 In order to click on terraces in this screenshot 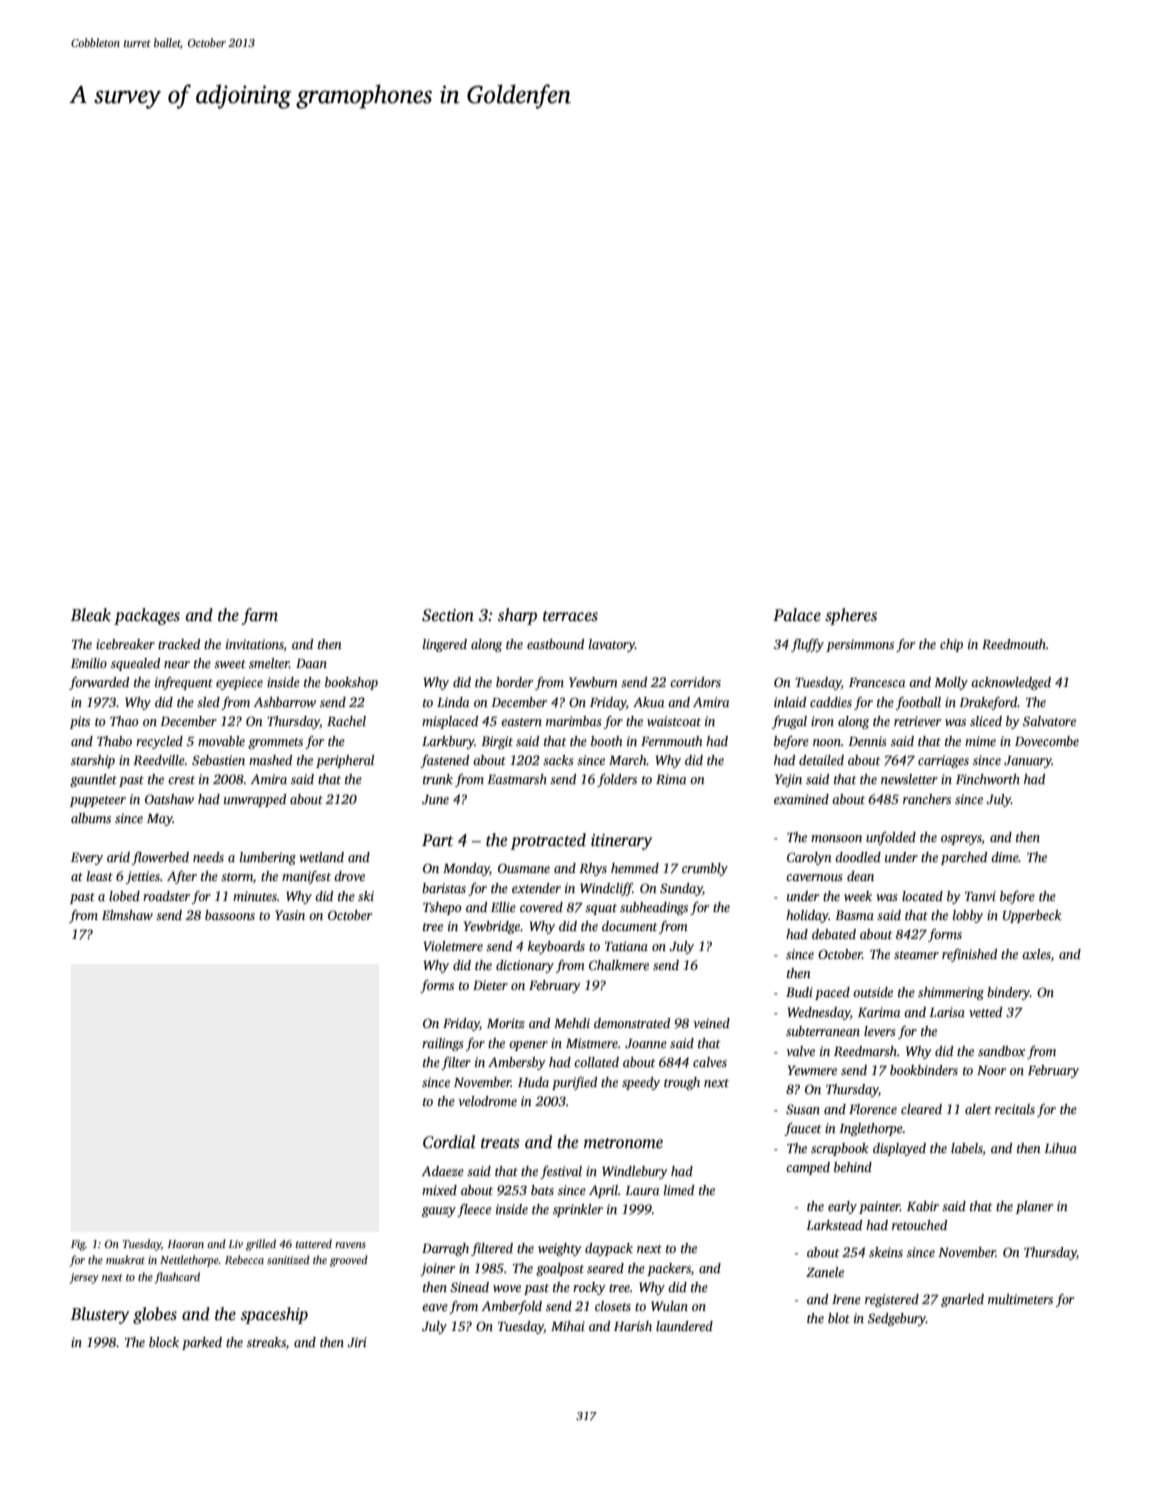, I will do `click(570, 616)`.
